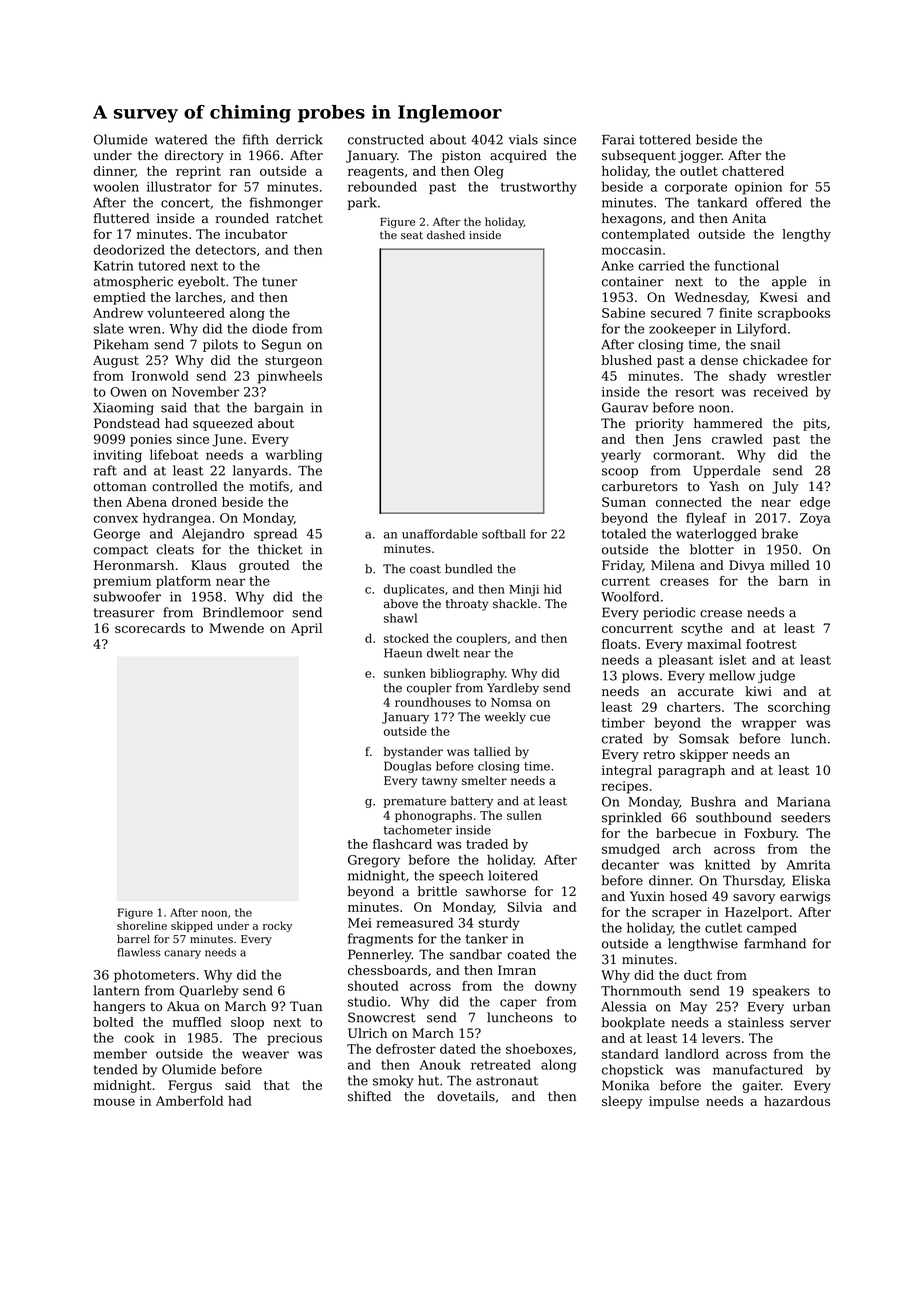  What do you see at coordinates (306, 629) in the page?
I see `April` at bounding box center [306, 629].
